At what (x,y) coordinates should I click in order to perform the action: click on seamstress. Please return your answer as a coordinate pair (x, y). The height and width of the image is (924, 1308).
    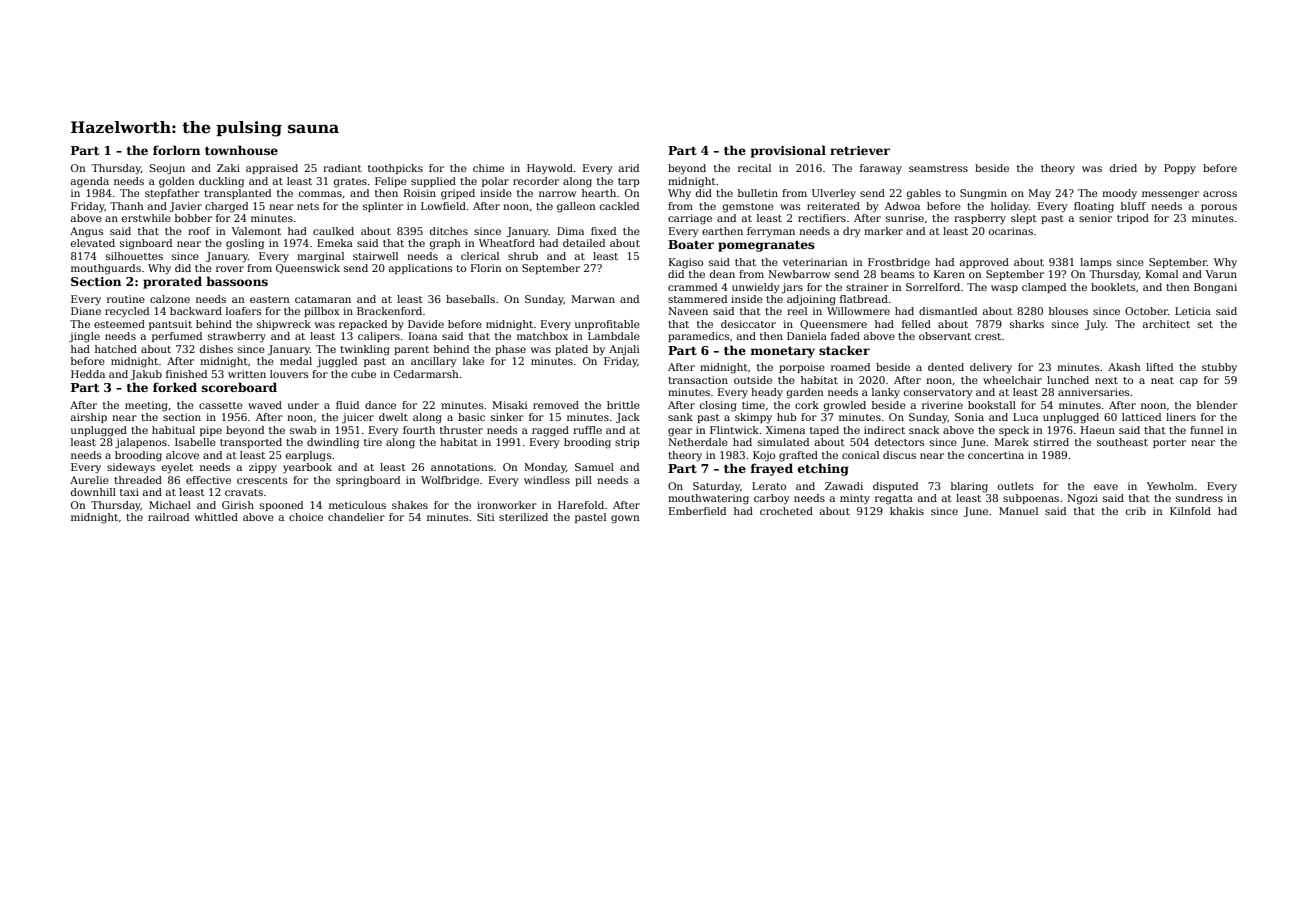
    Looking at the image, I should click on (938, 168).
